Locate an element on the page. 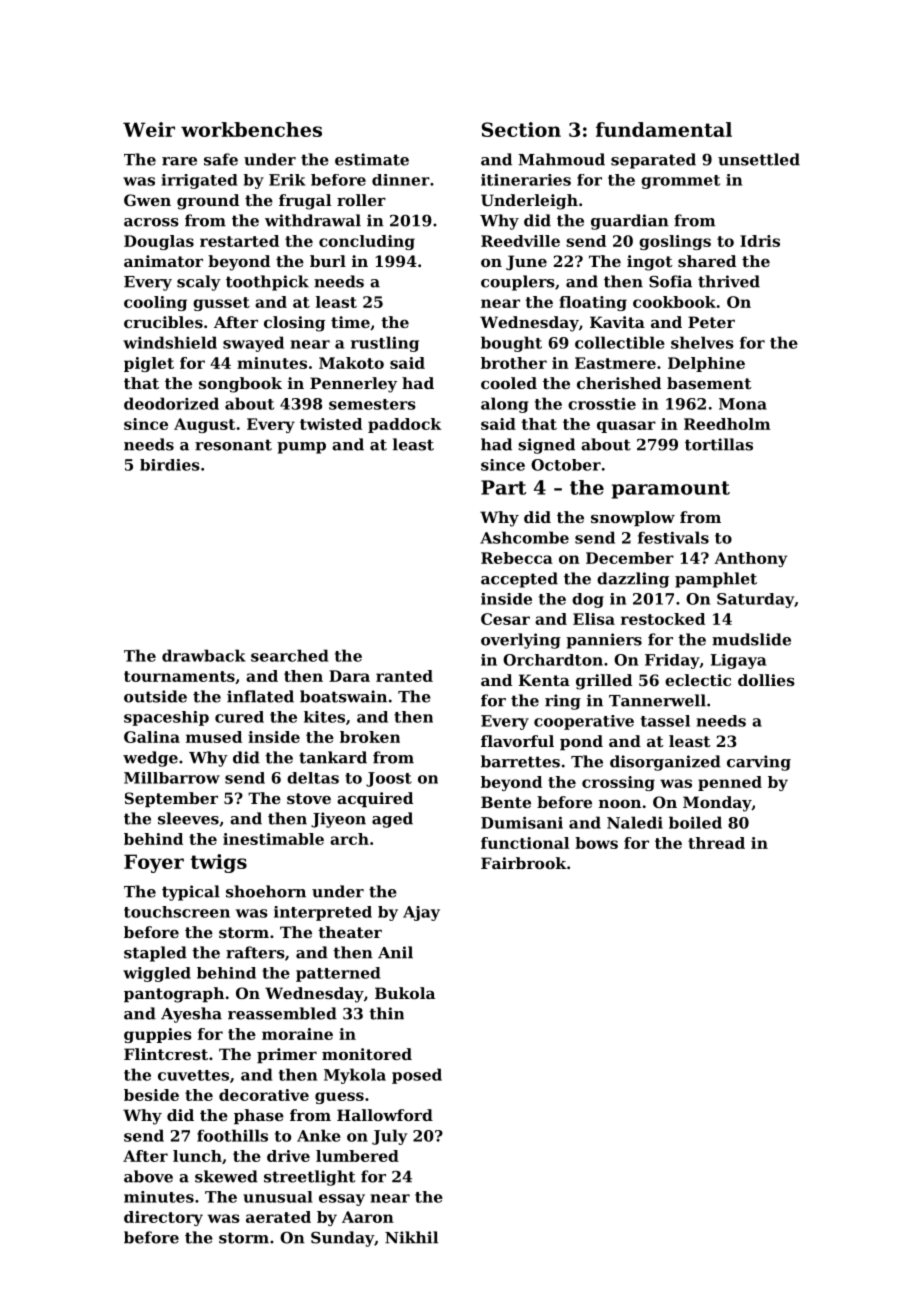  resonant is located at coordinates (233, 445).
